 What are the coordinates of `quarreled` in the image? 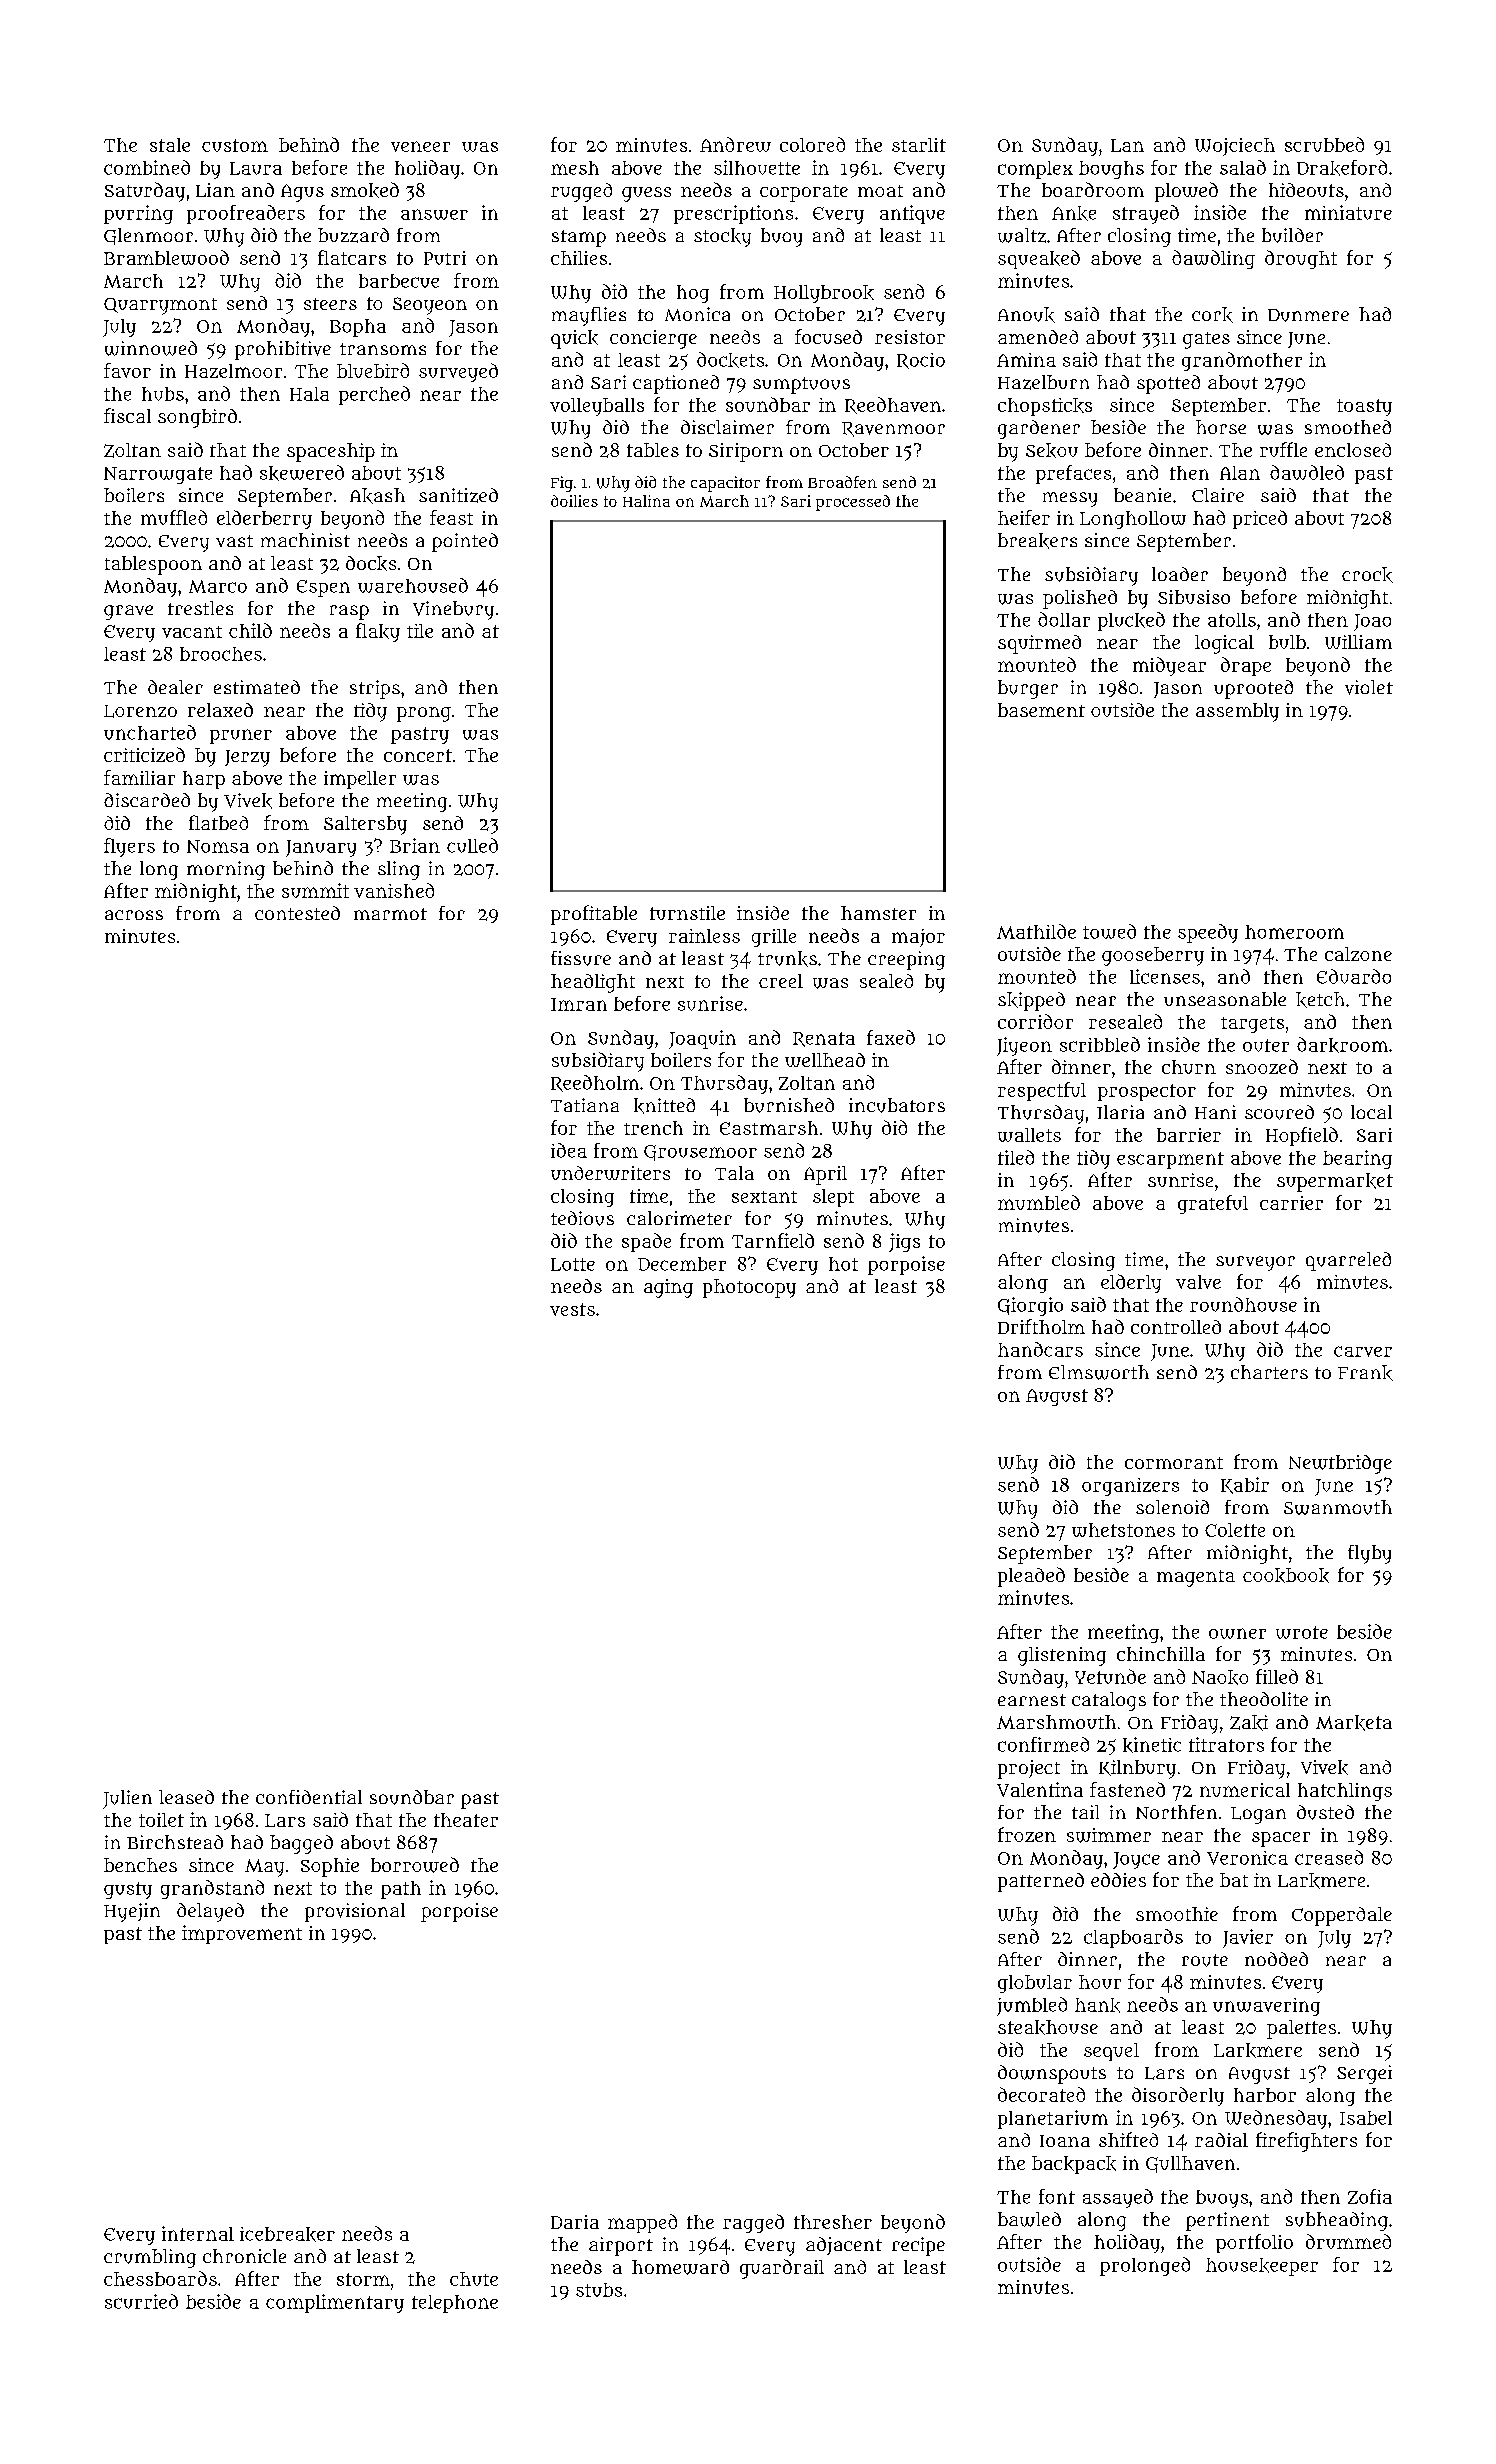 It's located at (1348, 1261).
